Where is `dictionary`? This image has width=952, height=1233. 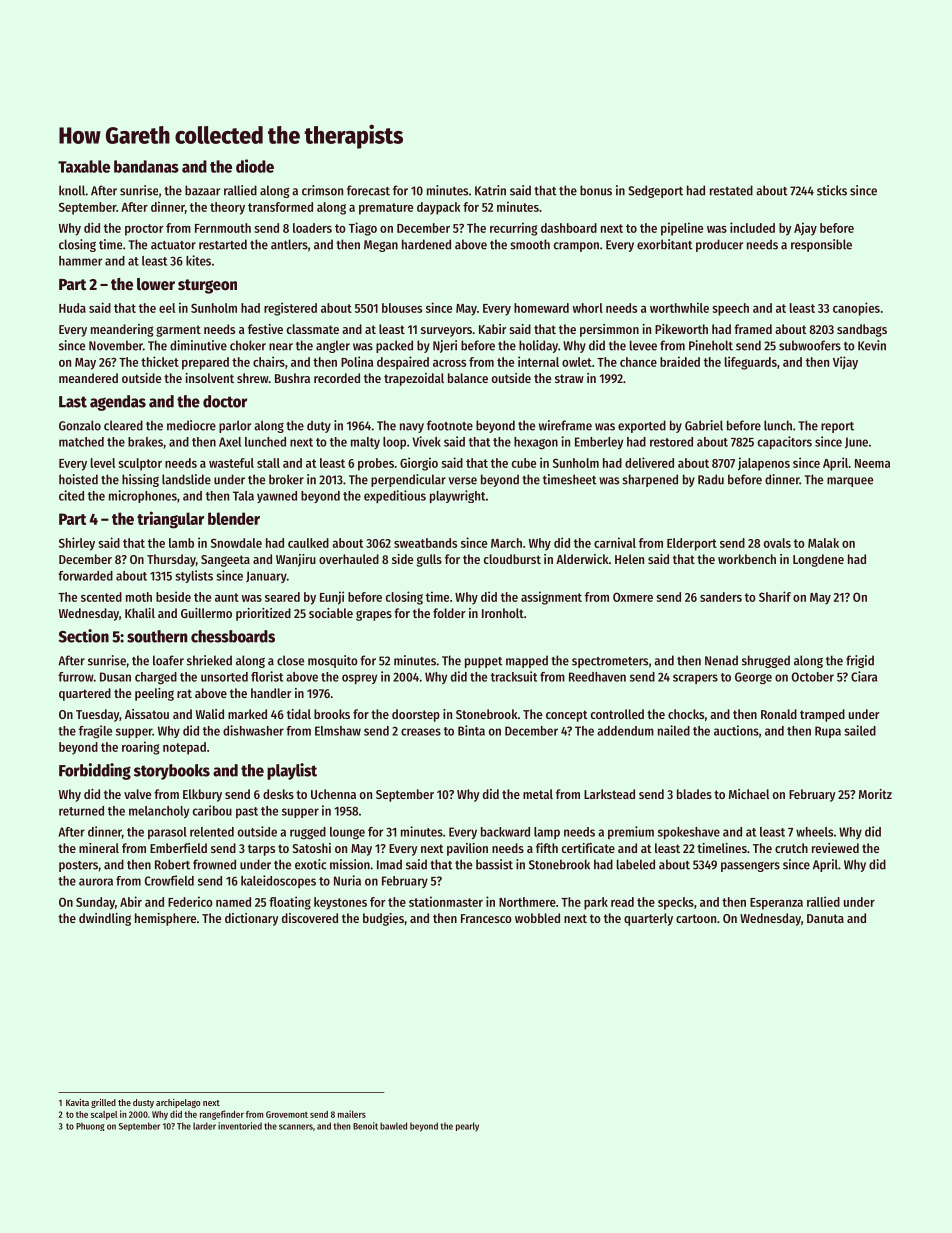 dictionary is located at coordinates (252, 919).
